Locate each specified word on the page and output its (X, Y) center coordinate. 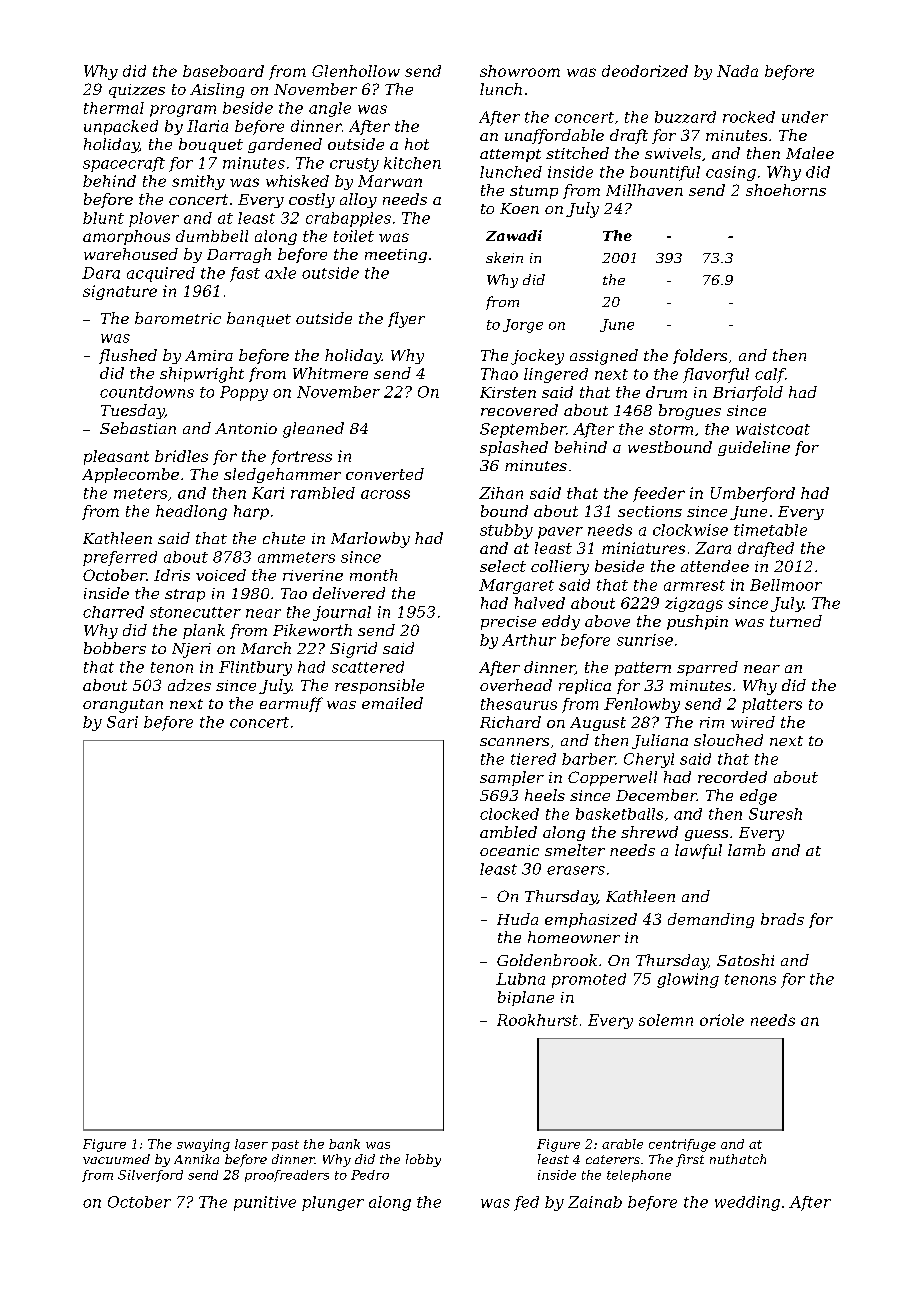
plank (204, 631)
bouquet (211, 145)
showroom (520, 71)
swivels (673, 153)
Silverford (150, 1176)
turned (796, 621)
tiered (533, 759)
